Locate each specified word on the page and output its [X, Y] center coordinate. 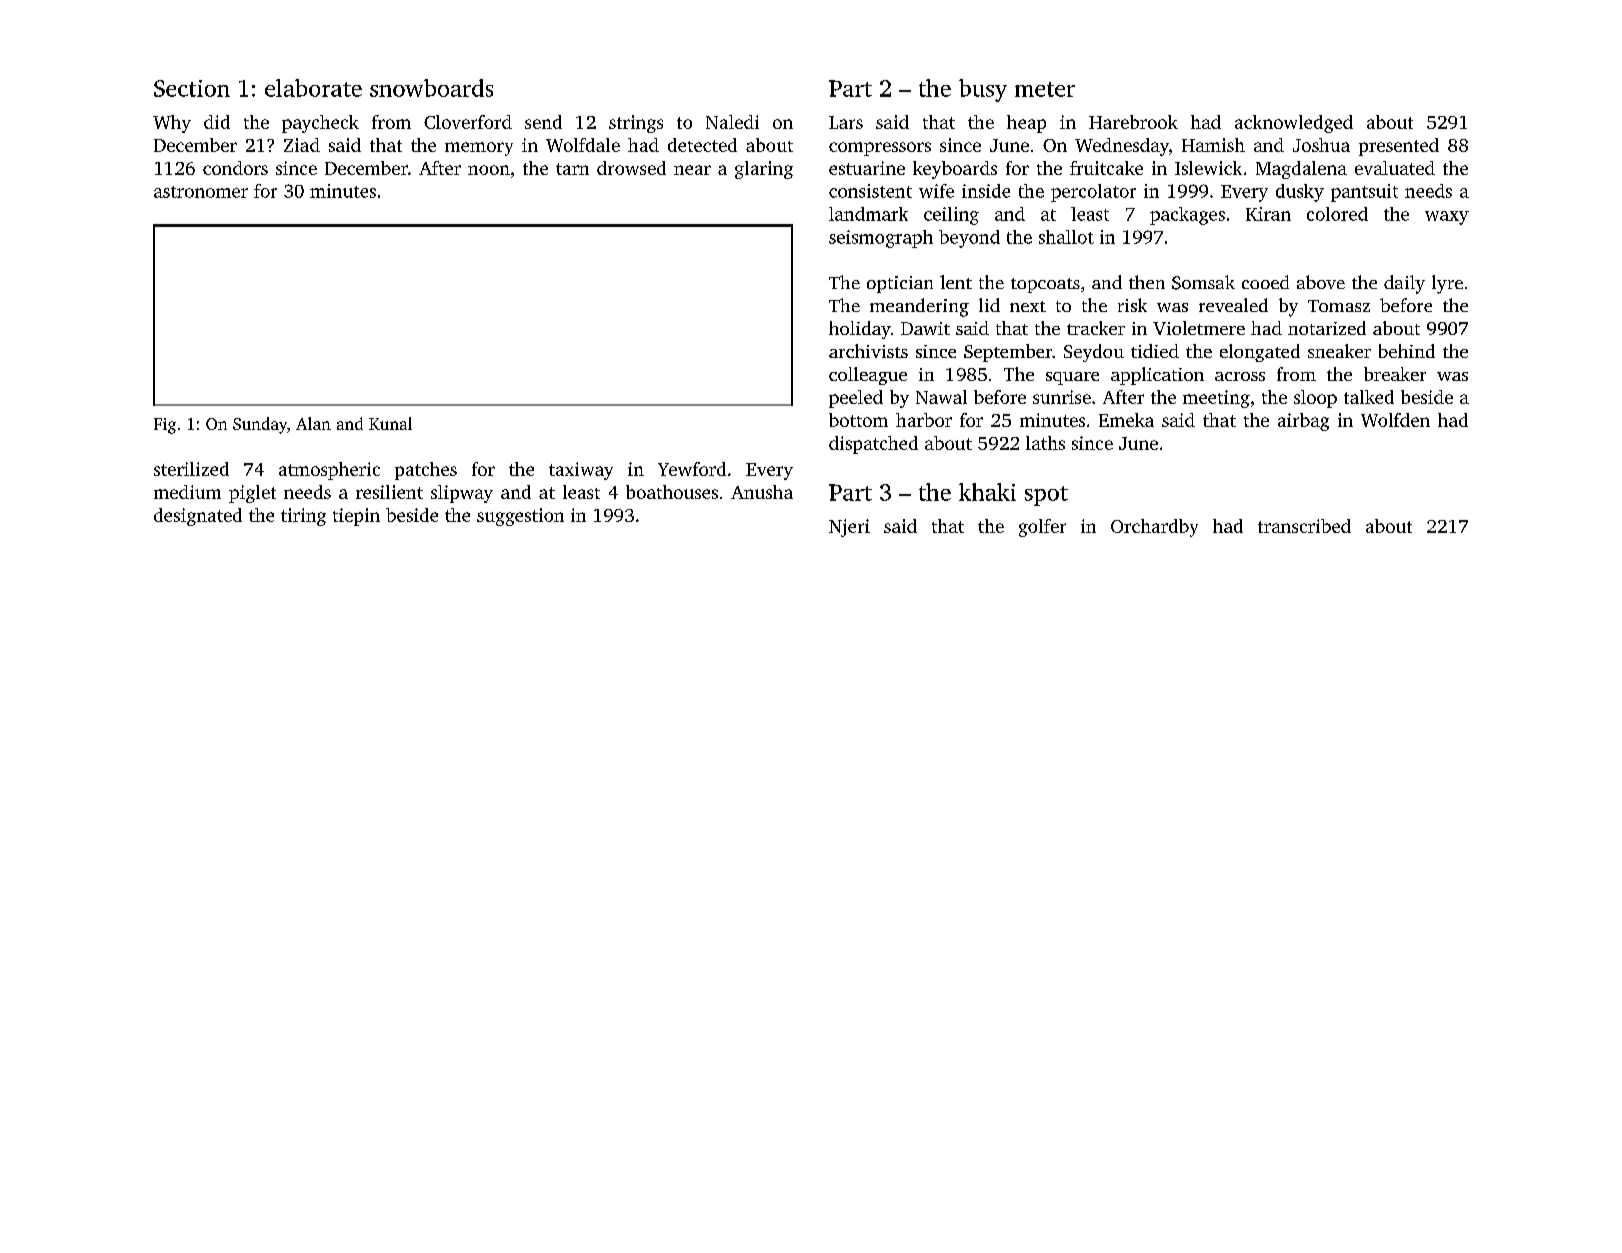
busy [983, 90]
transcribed [1304, 526]
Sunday [260, 425]
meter [1045, 89]
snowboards [431, 88]
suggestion [520, 517]
